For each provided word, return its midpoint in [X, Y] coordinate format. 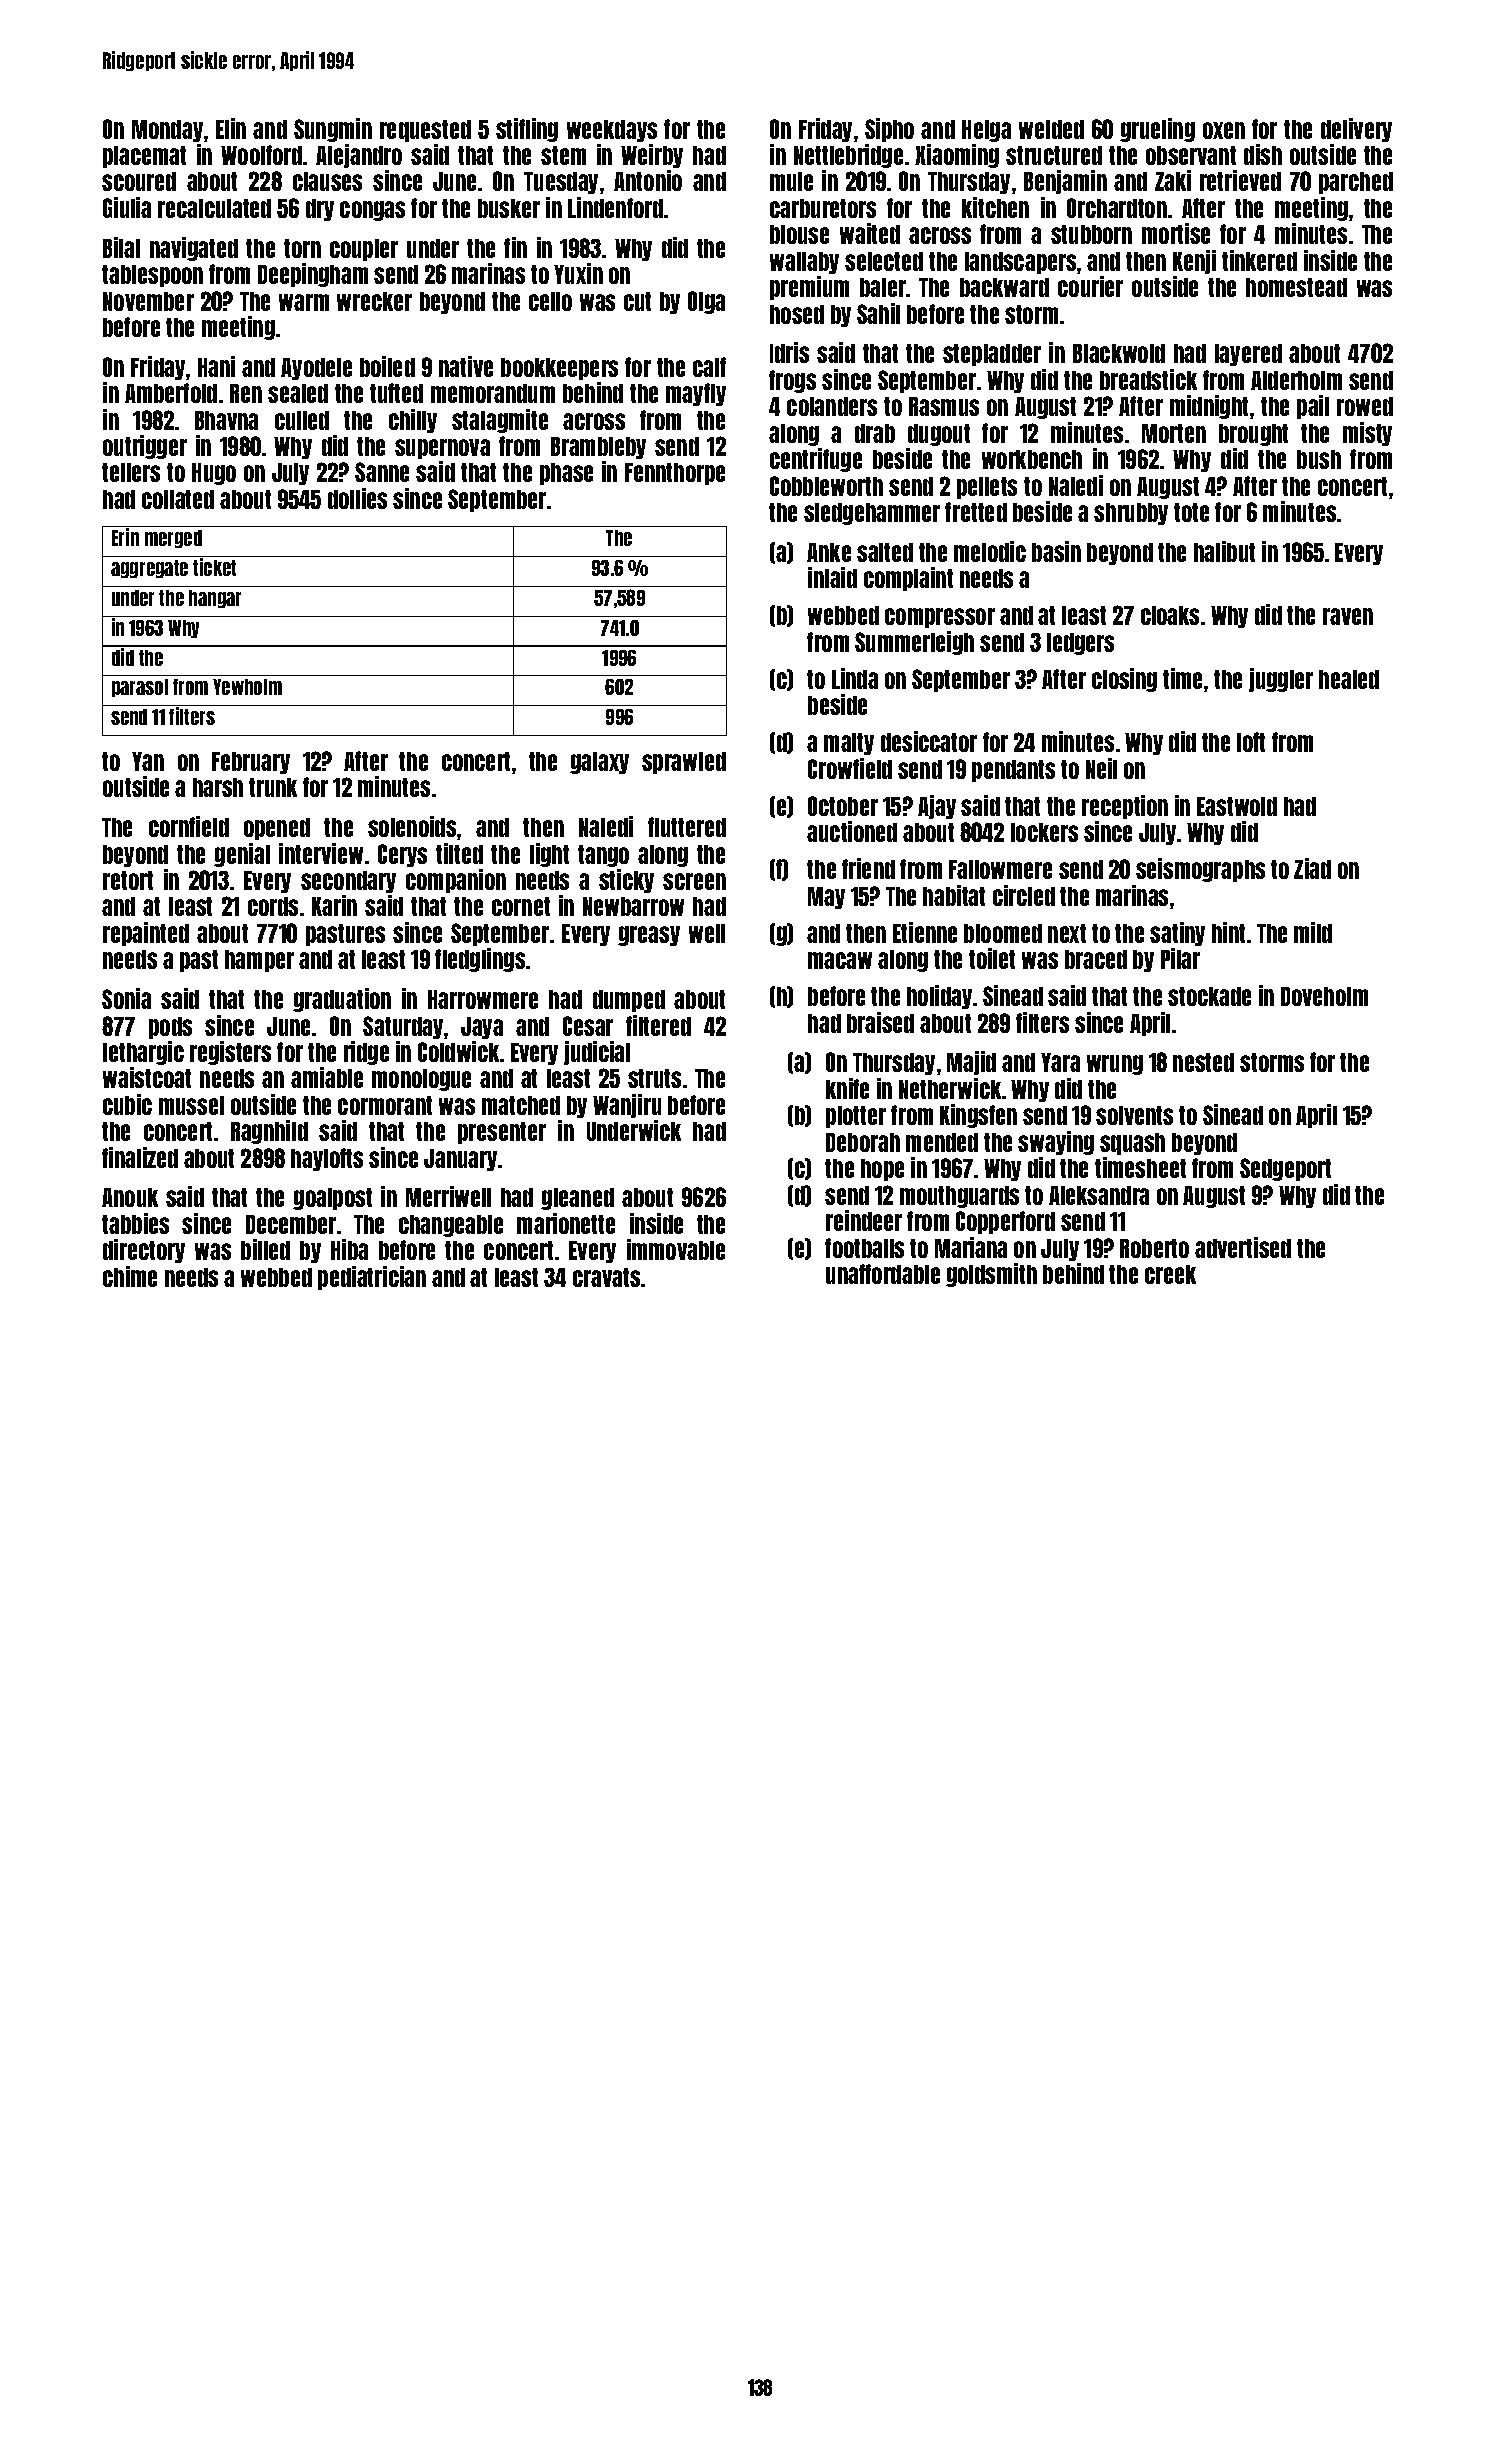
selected [884, 261]
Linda [855, 678]
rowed [1365, 406]
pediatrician [372, 1278]
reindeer [864, 1220]
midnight [1209, 407]
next [1067, 933]
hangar [215, 599]
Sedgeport [1285, 1169]
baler [883, 287]
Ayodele [316, 369]
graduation [342, 1000]
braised [880, 1022]
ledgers [1080, 644]
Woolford [261, 155]
